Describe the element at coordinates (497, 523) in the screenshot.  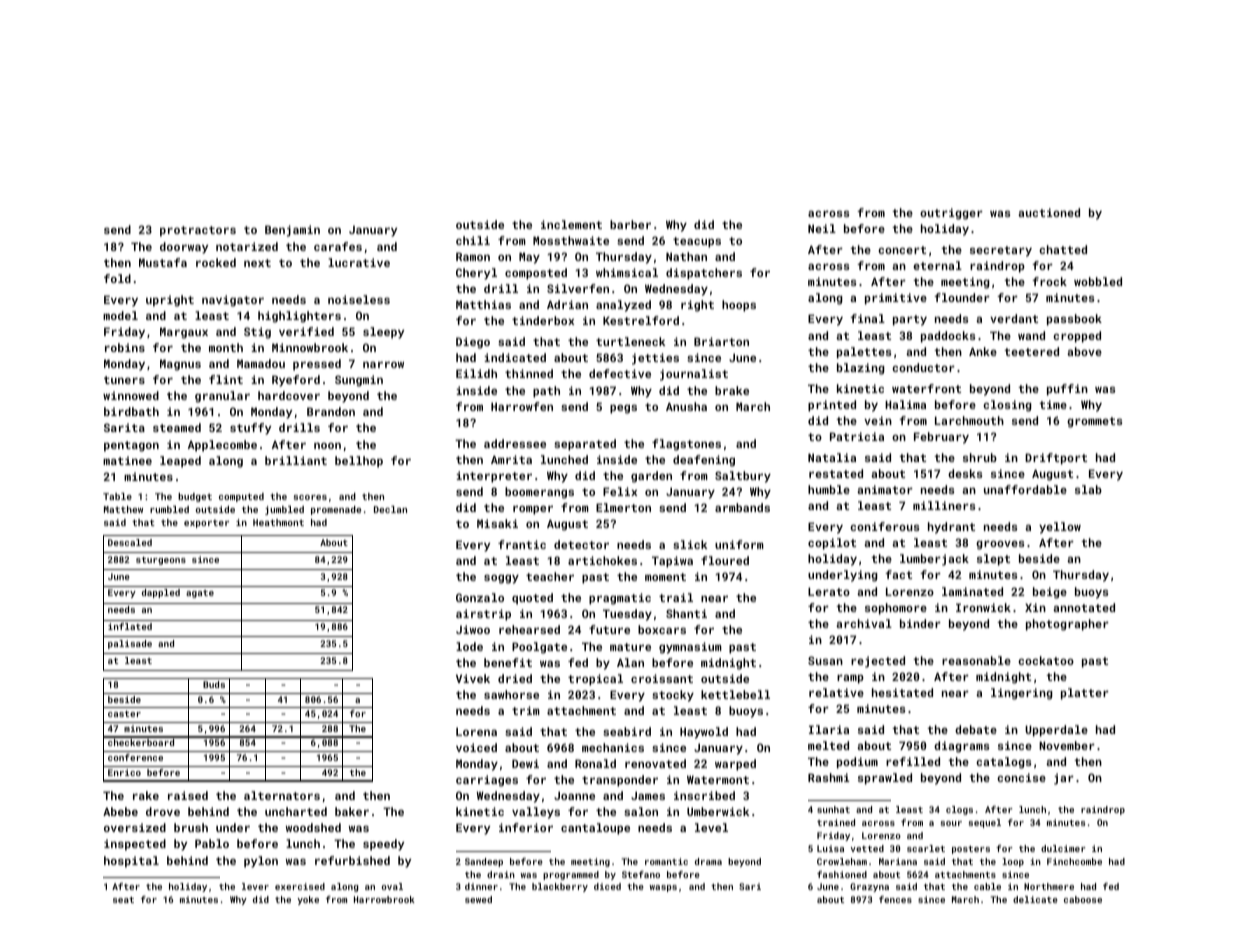
I see `Misaki` at that location.
